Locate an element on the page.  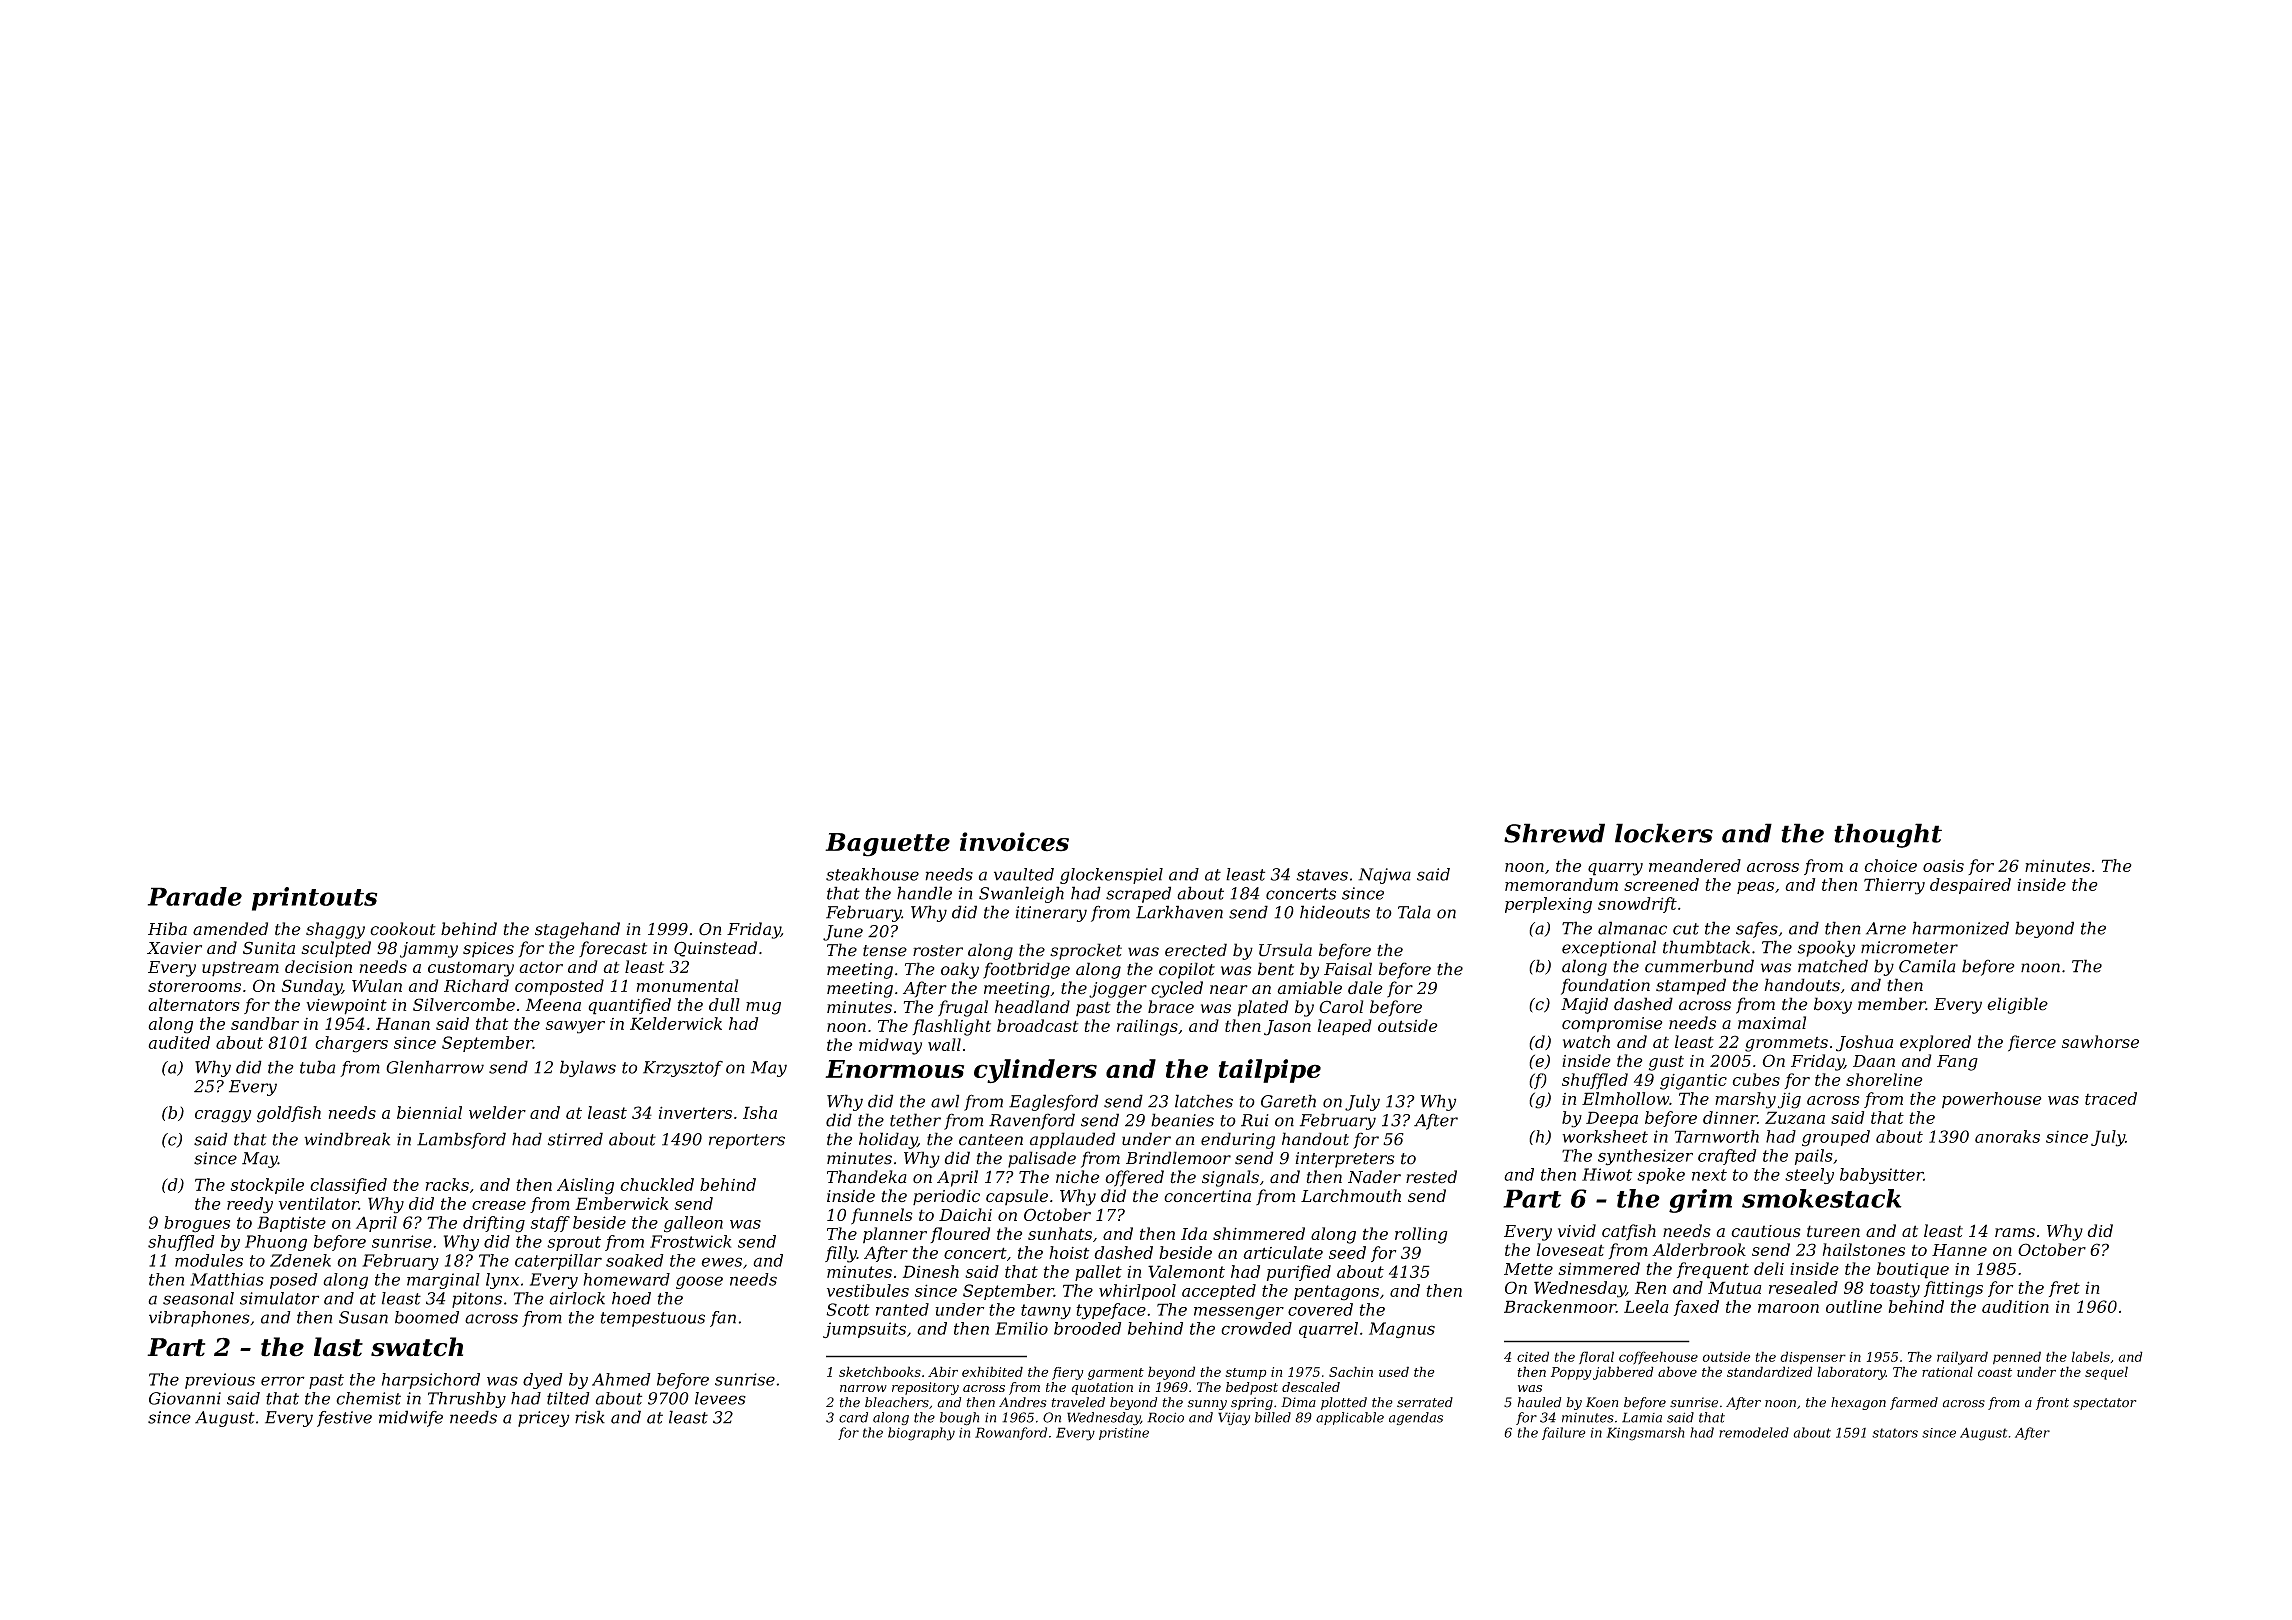
crowded is located at coordinates (1256, 1328).
